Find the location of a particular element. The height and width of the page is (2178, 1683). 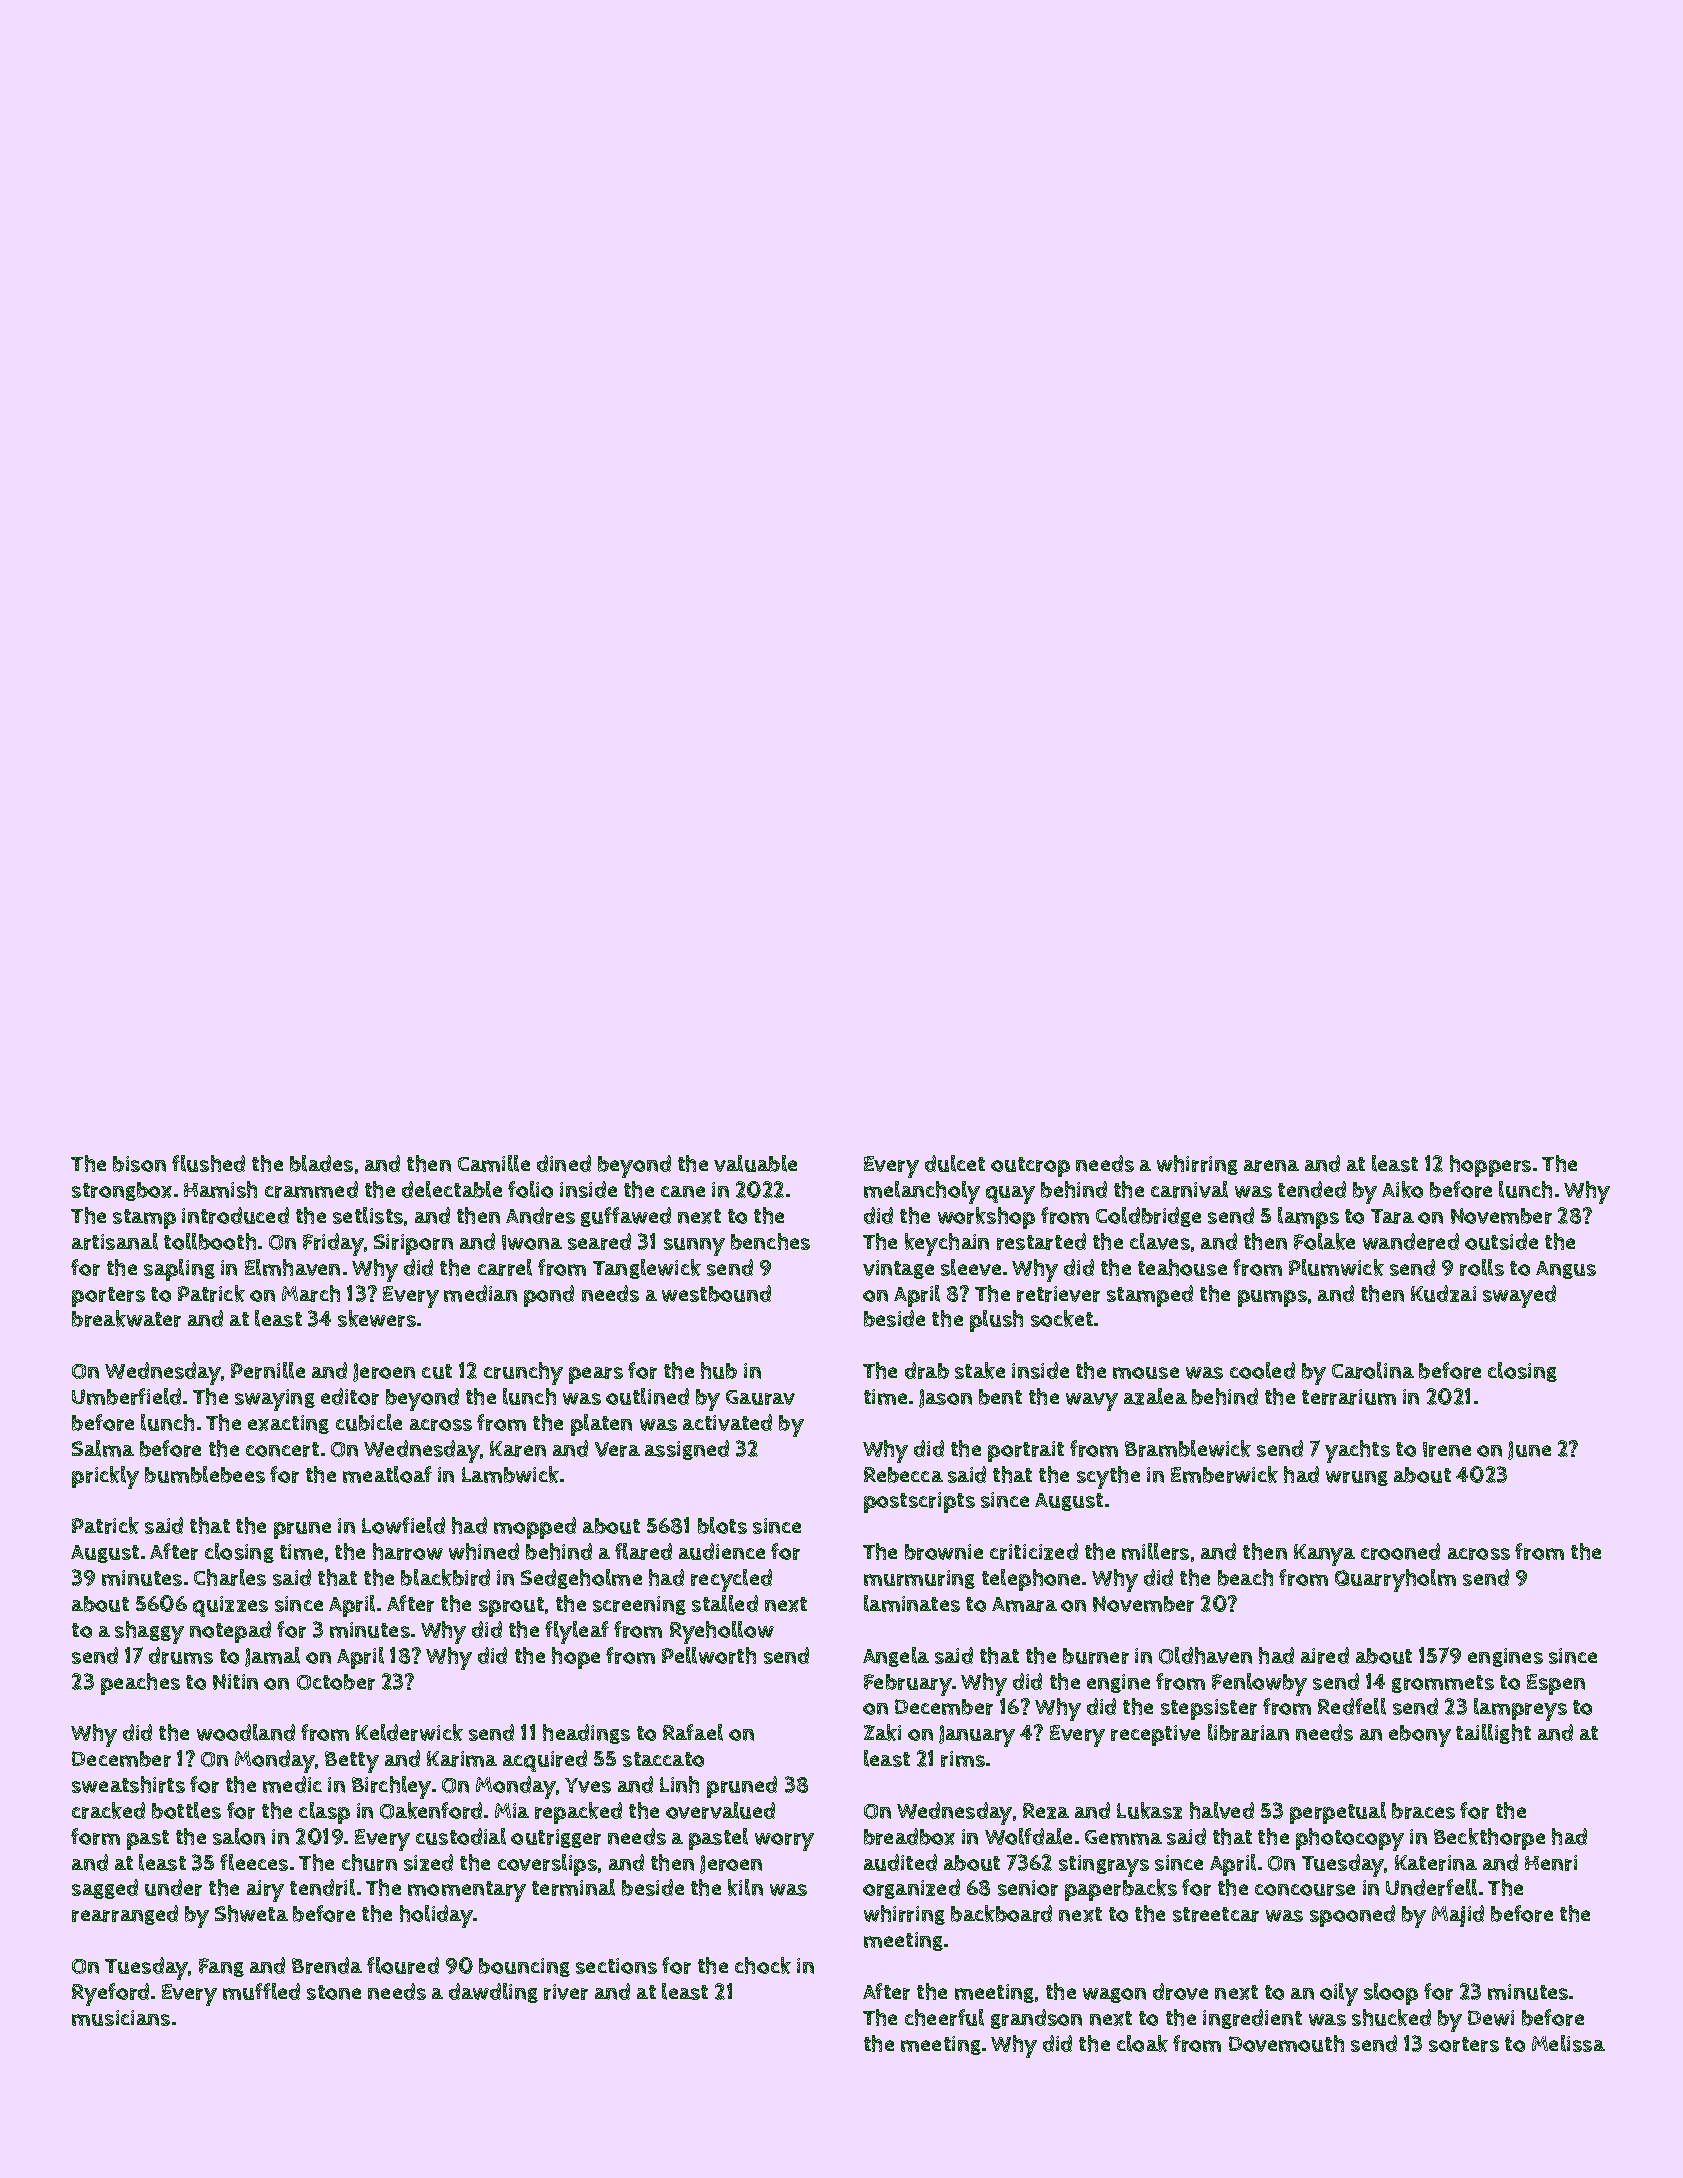

hub is located at coordinates (719, 1370).
